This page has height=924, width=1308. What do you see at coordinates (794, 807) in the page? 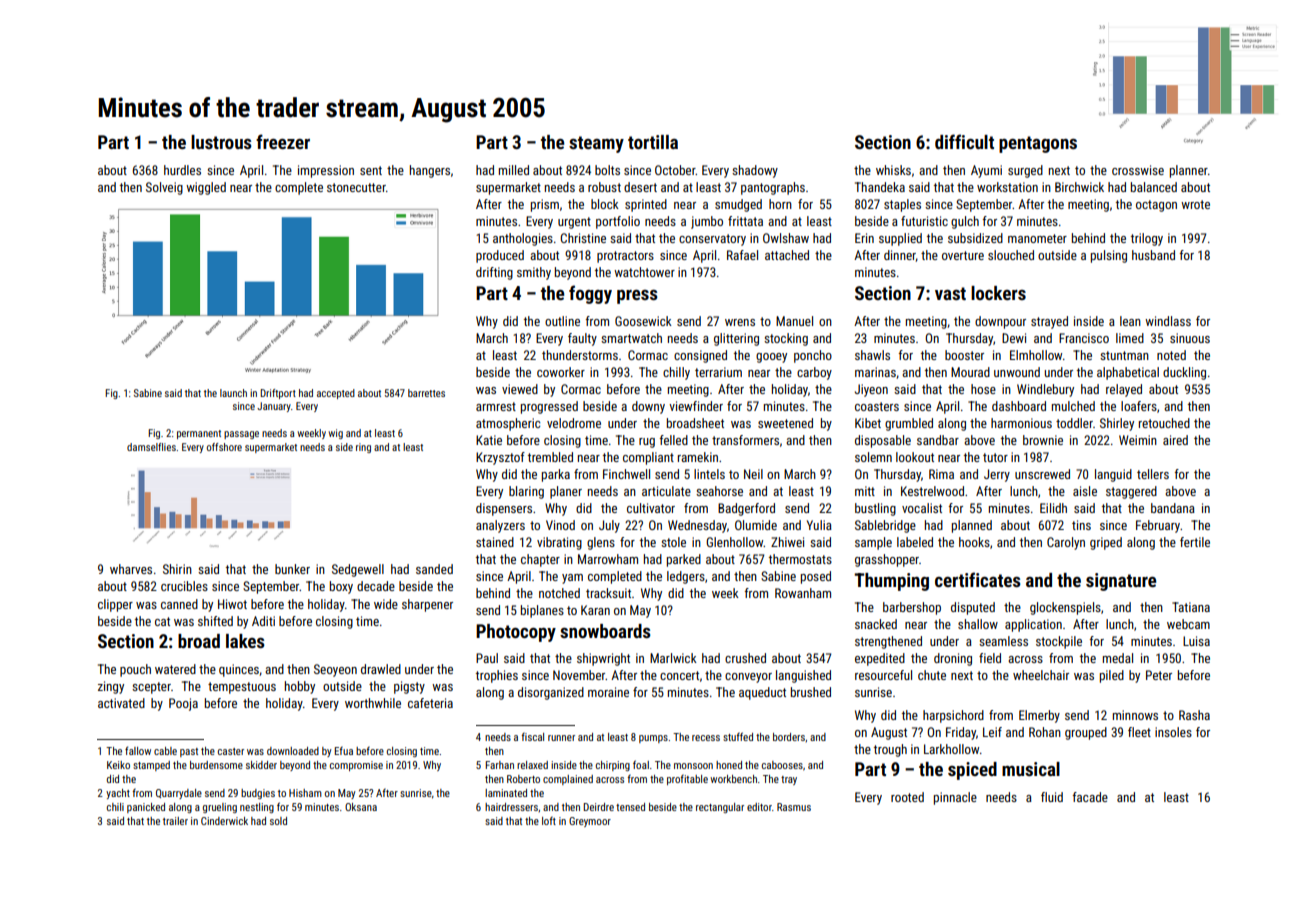
I see `Rasmus` at bounding box center [794, 807].
